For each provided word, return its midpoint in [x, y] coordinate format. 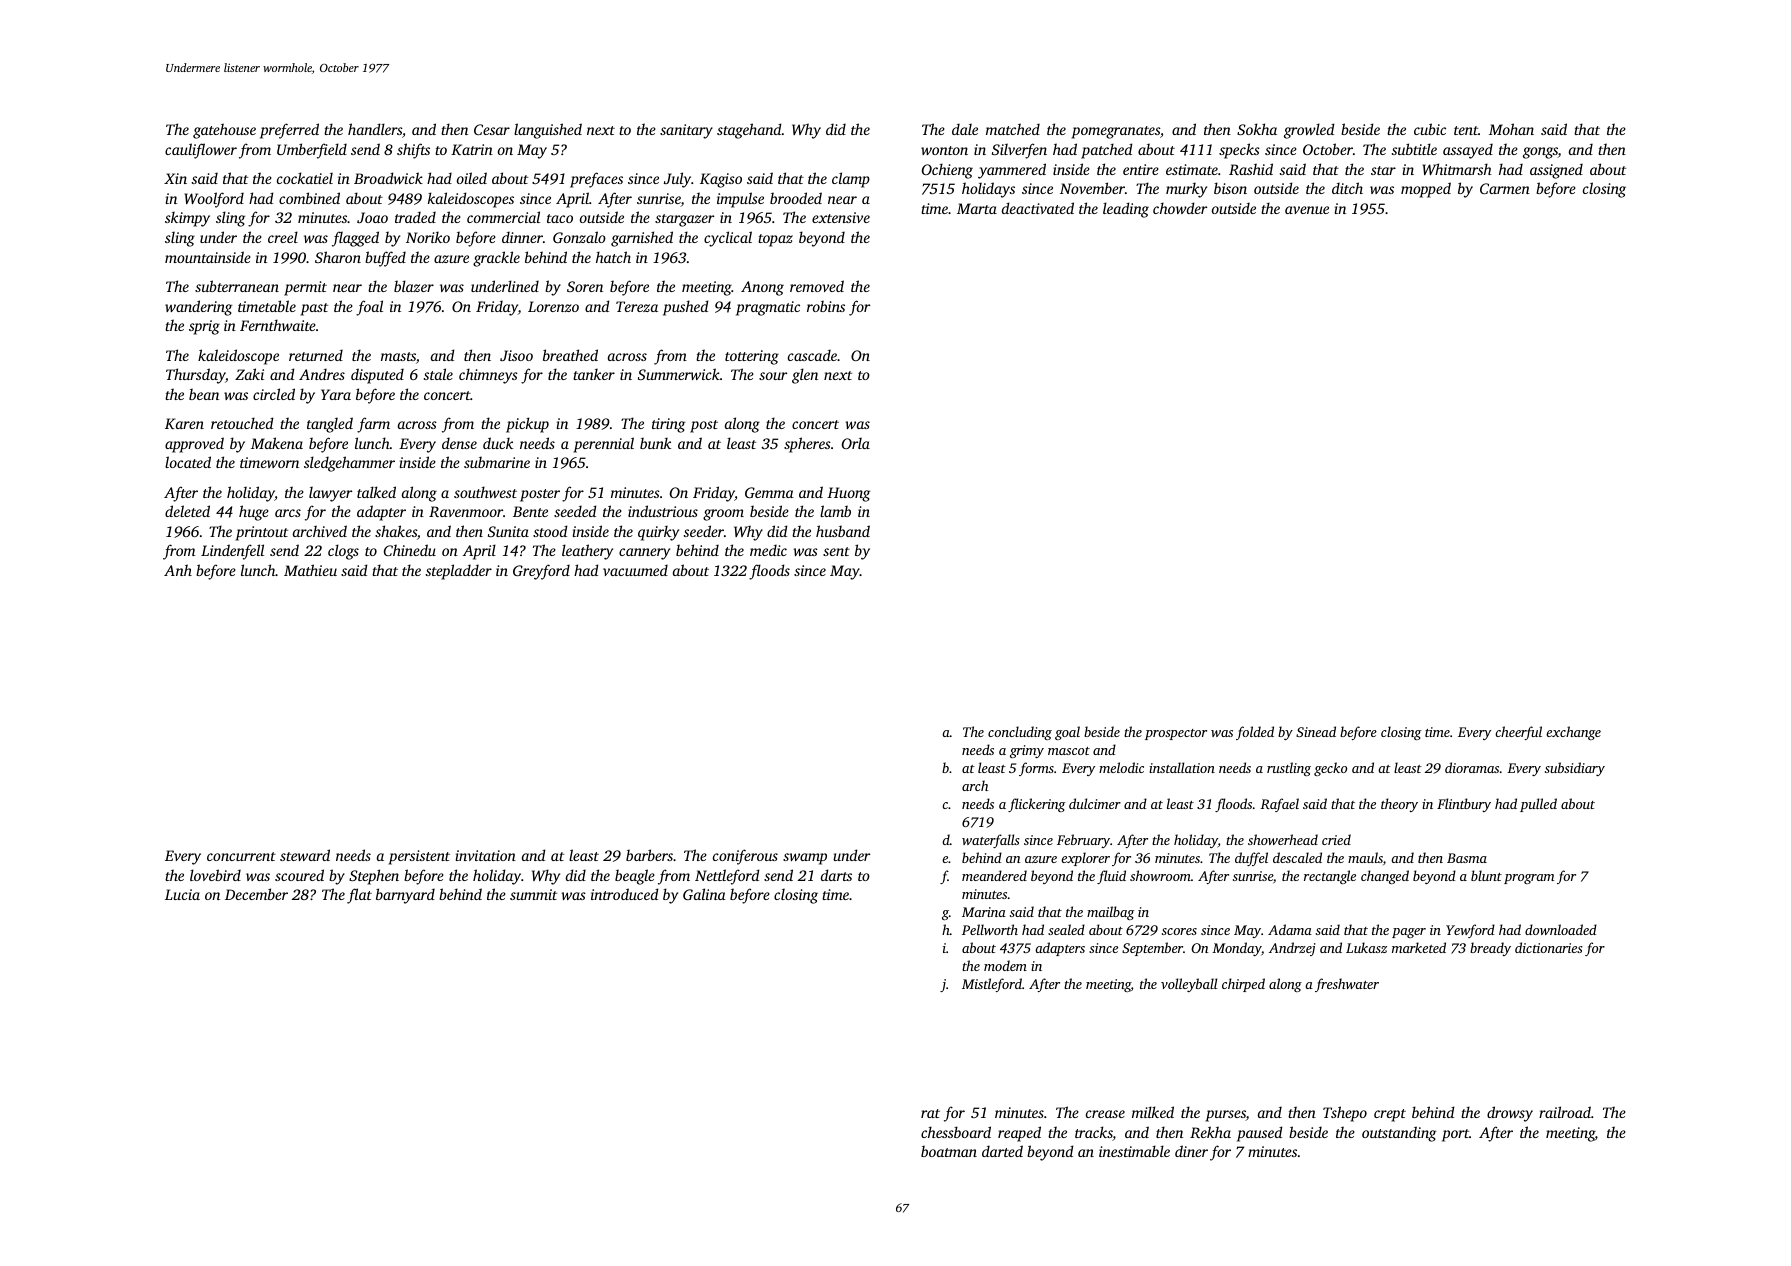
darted [1002, 1151]
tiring [668, 425]
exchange [1573, 733]
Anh [178, 570]
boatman [949, 1151]
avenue [1307, 210]
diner [1191, 1151]
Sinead [1316, 731]
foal [369, 308]
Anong [762, 288]
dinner [522, 237]
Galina [704, 894]
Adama [1290, 929]
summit [533, 894]
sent [836, 551]
